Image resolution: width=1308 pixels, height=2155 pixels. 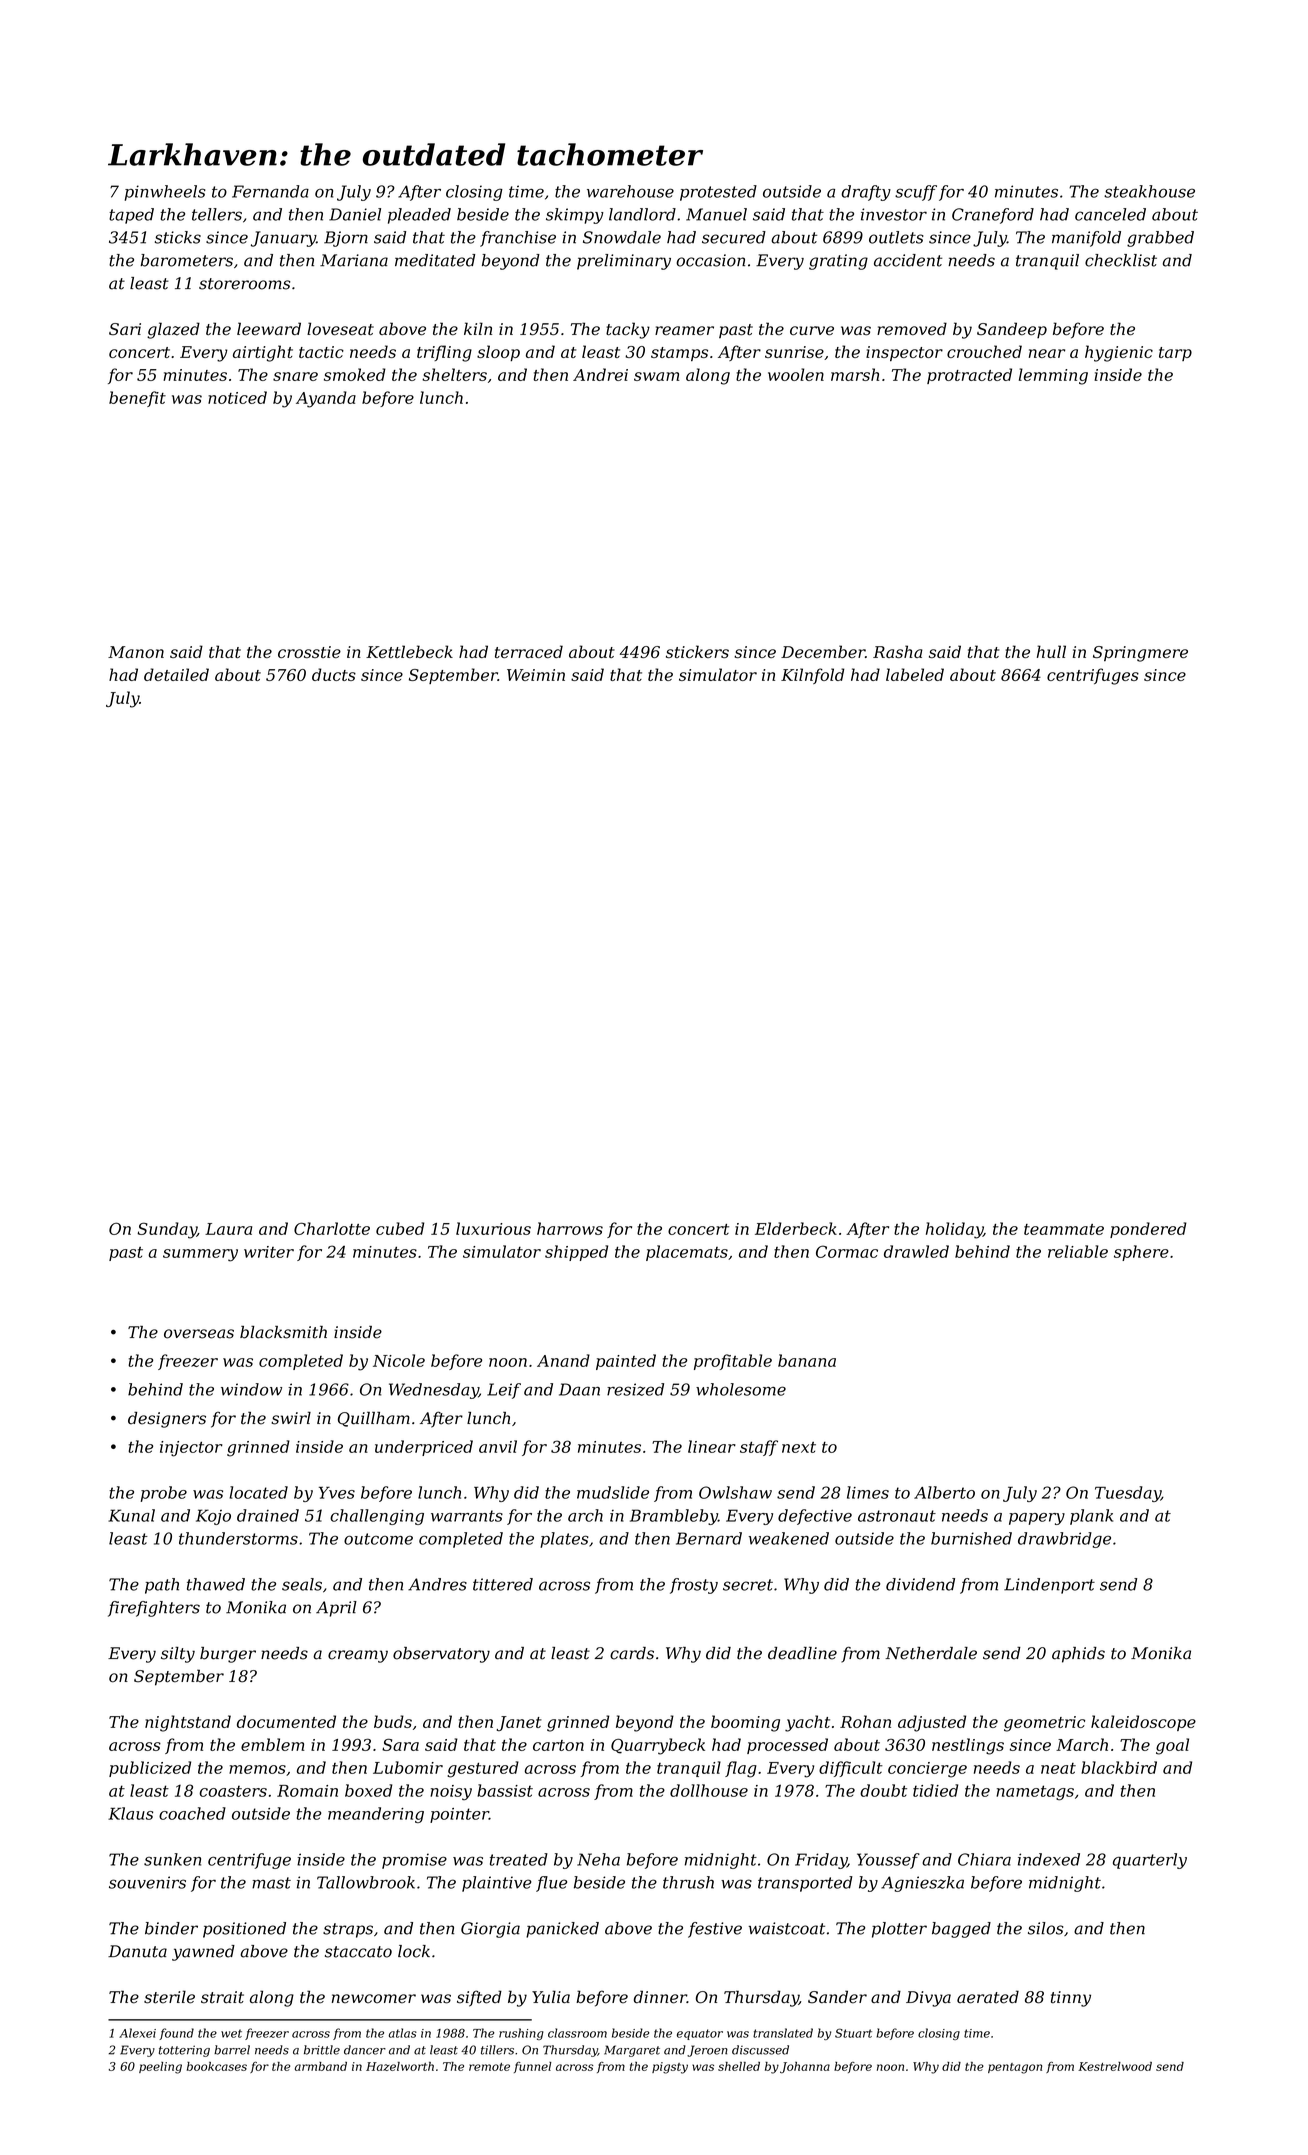 What do you see at coordinates (630, 191) in the screenshot?
I see `warehouse` at bounding box center [630, 191].
